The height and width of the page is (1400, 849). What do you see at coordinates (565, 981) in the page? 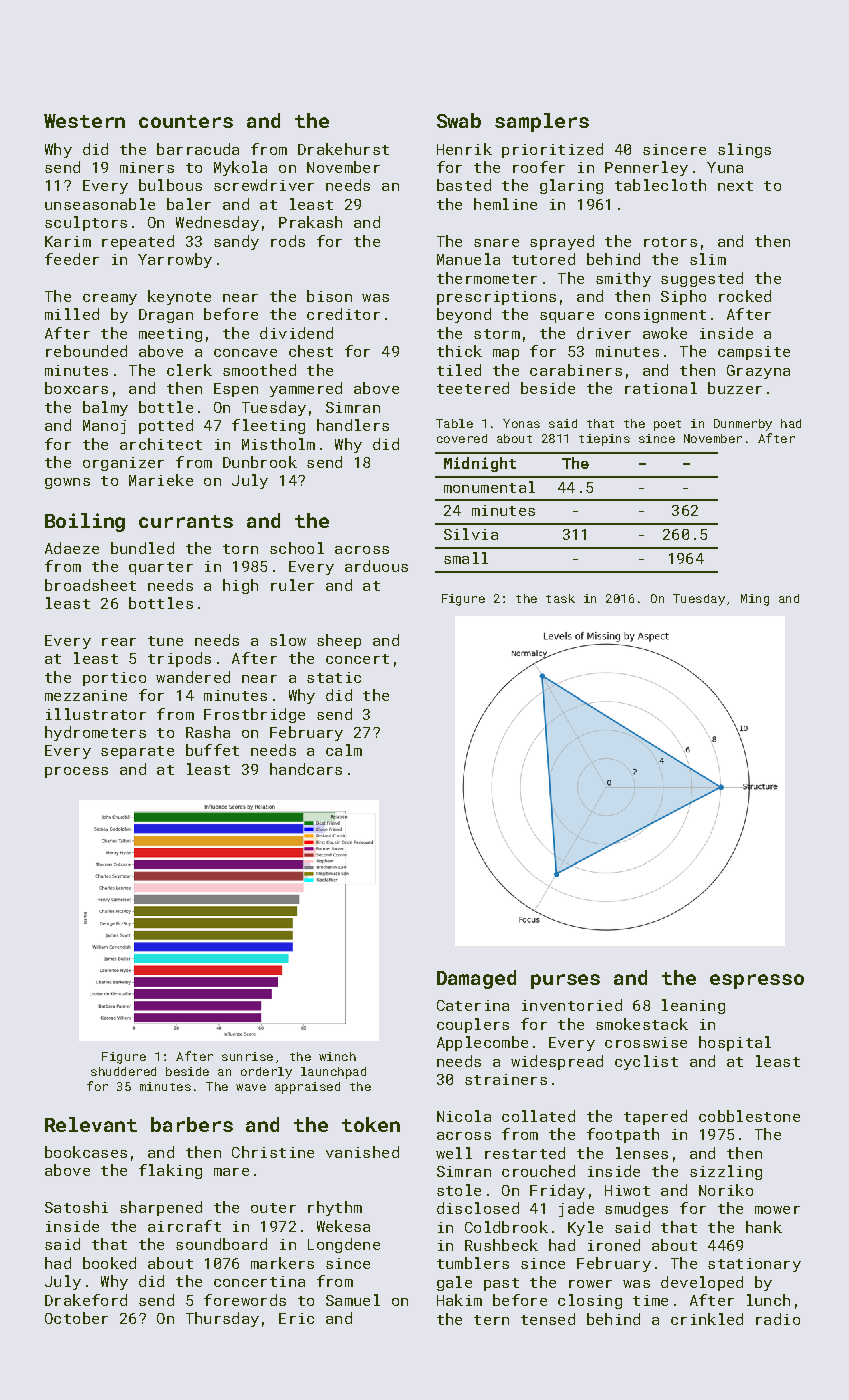
I see `purses` at bounding box center [565, 981].
